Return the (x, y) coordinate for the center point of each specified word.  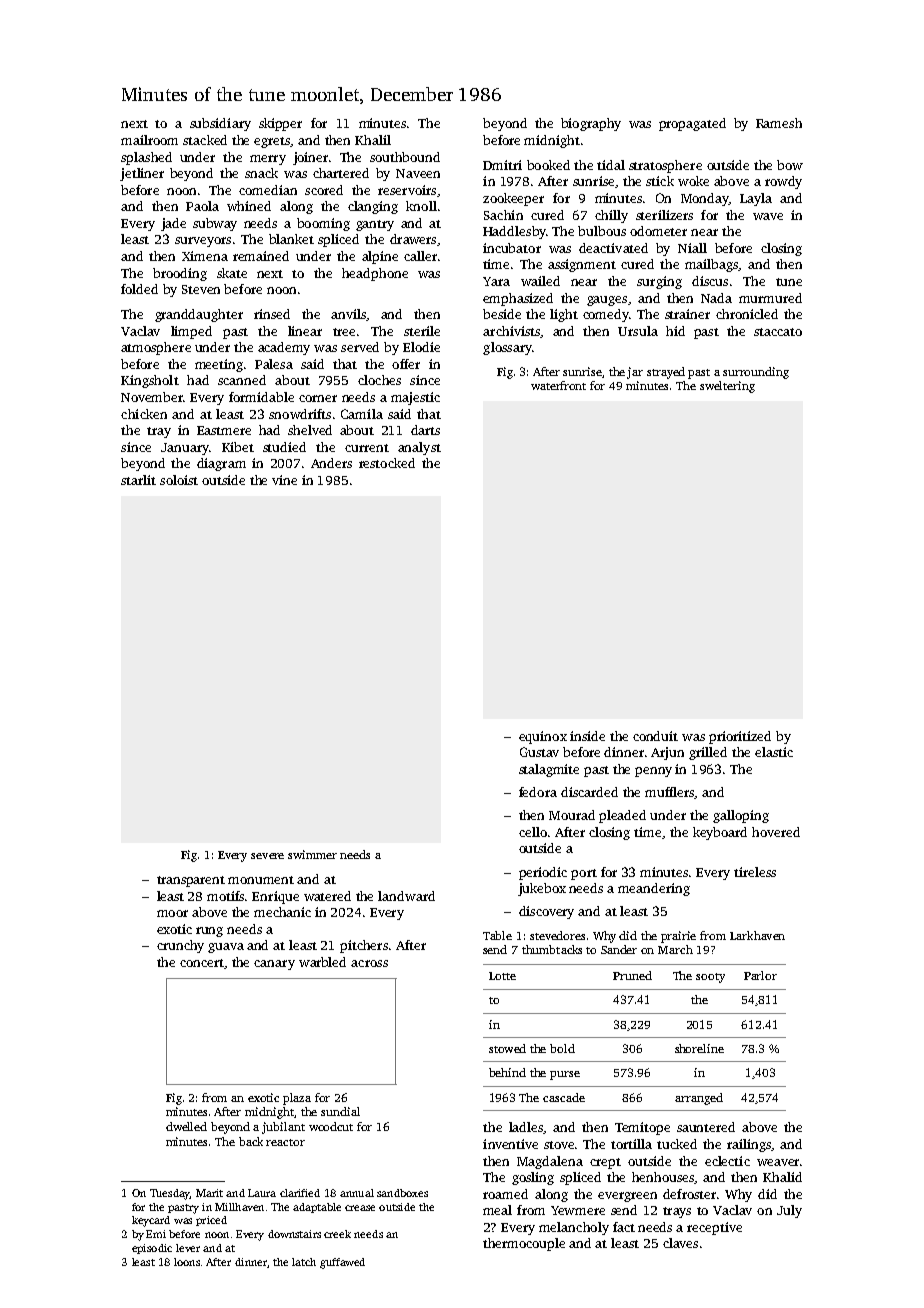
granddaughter (199, 315)
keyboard (720, 833)
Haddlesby (514, 232)
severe (267, 856)
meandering (654, 889)
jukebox (542, 889)
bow (790, 165)
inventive (510, 1144)
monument (261, 880)
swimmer (312, 854)
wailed (540, 281)
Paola (202, 206)
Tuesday (170, 1194)
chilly (611, 216)
